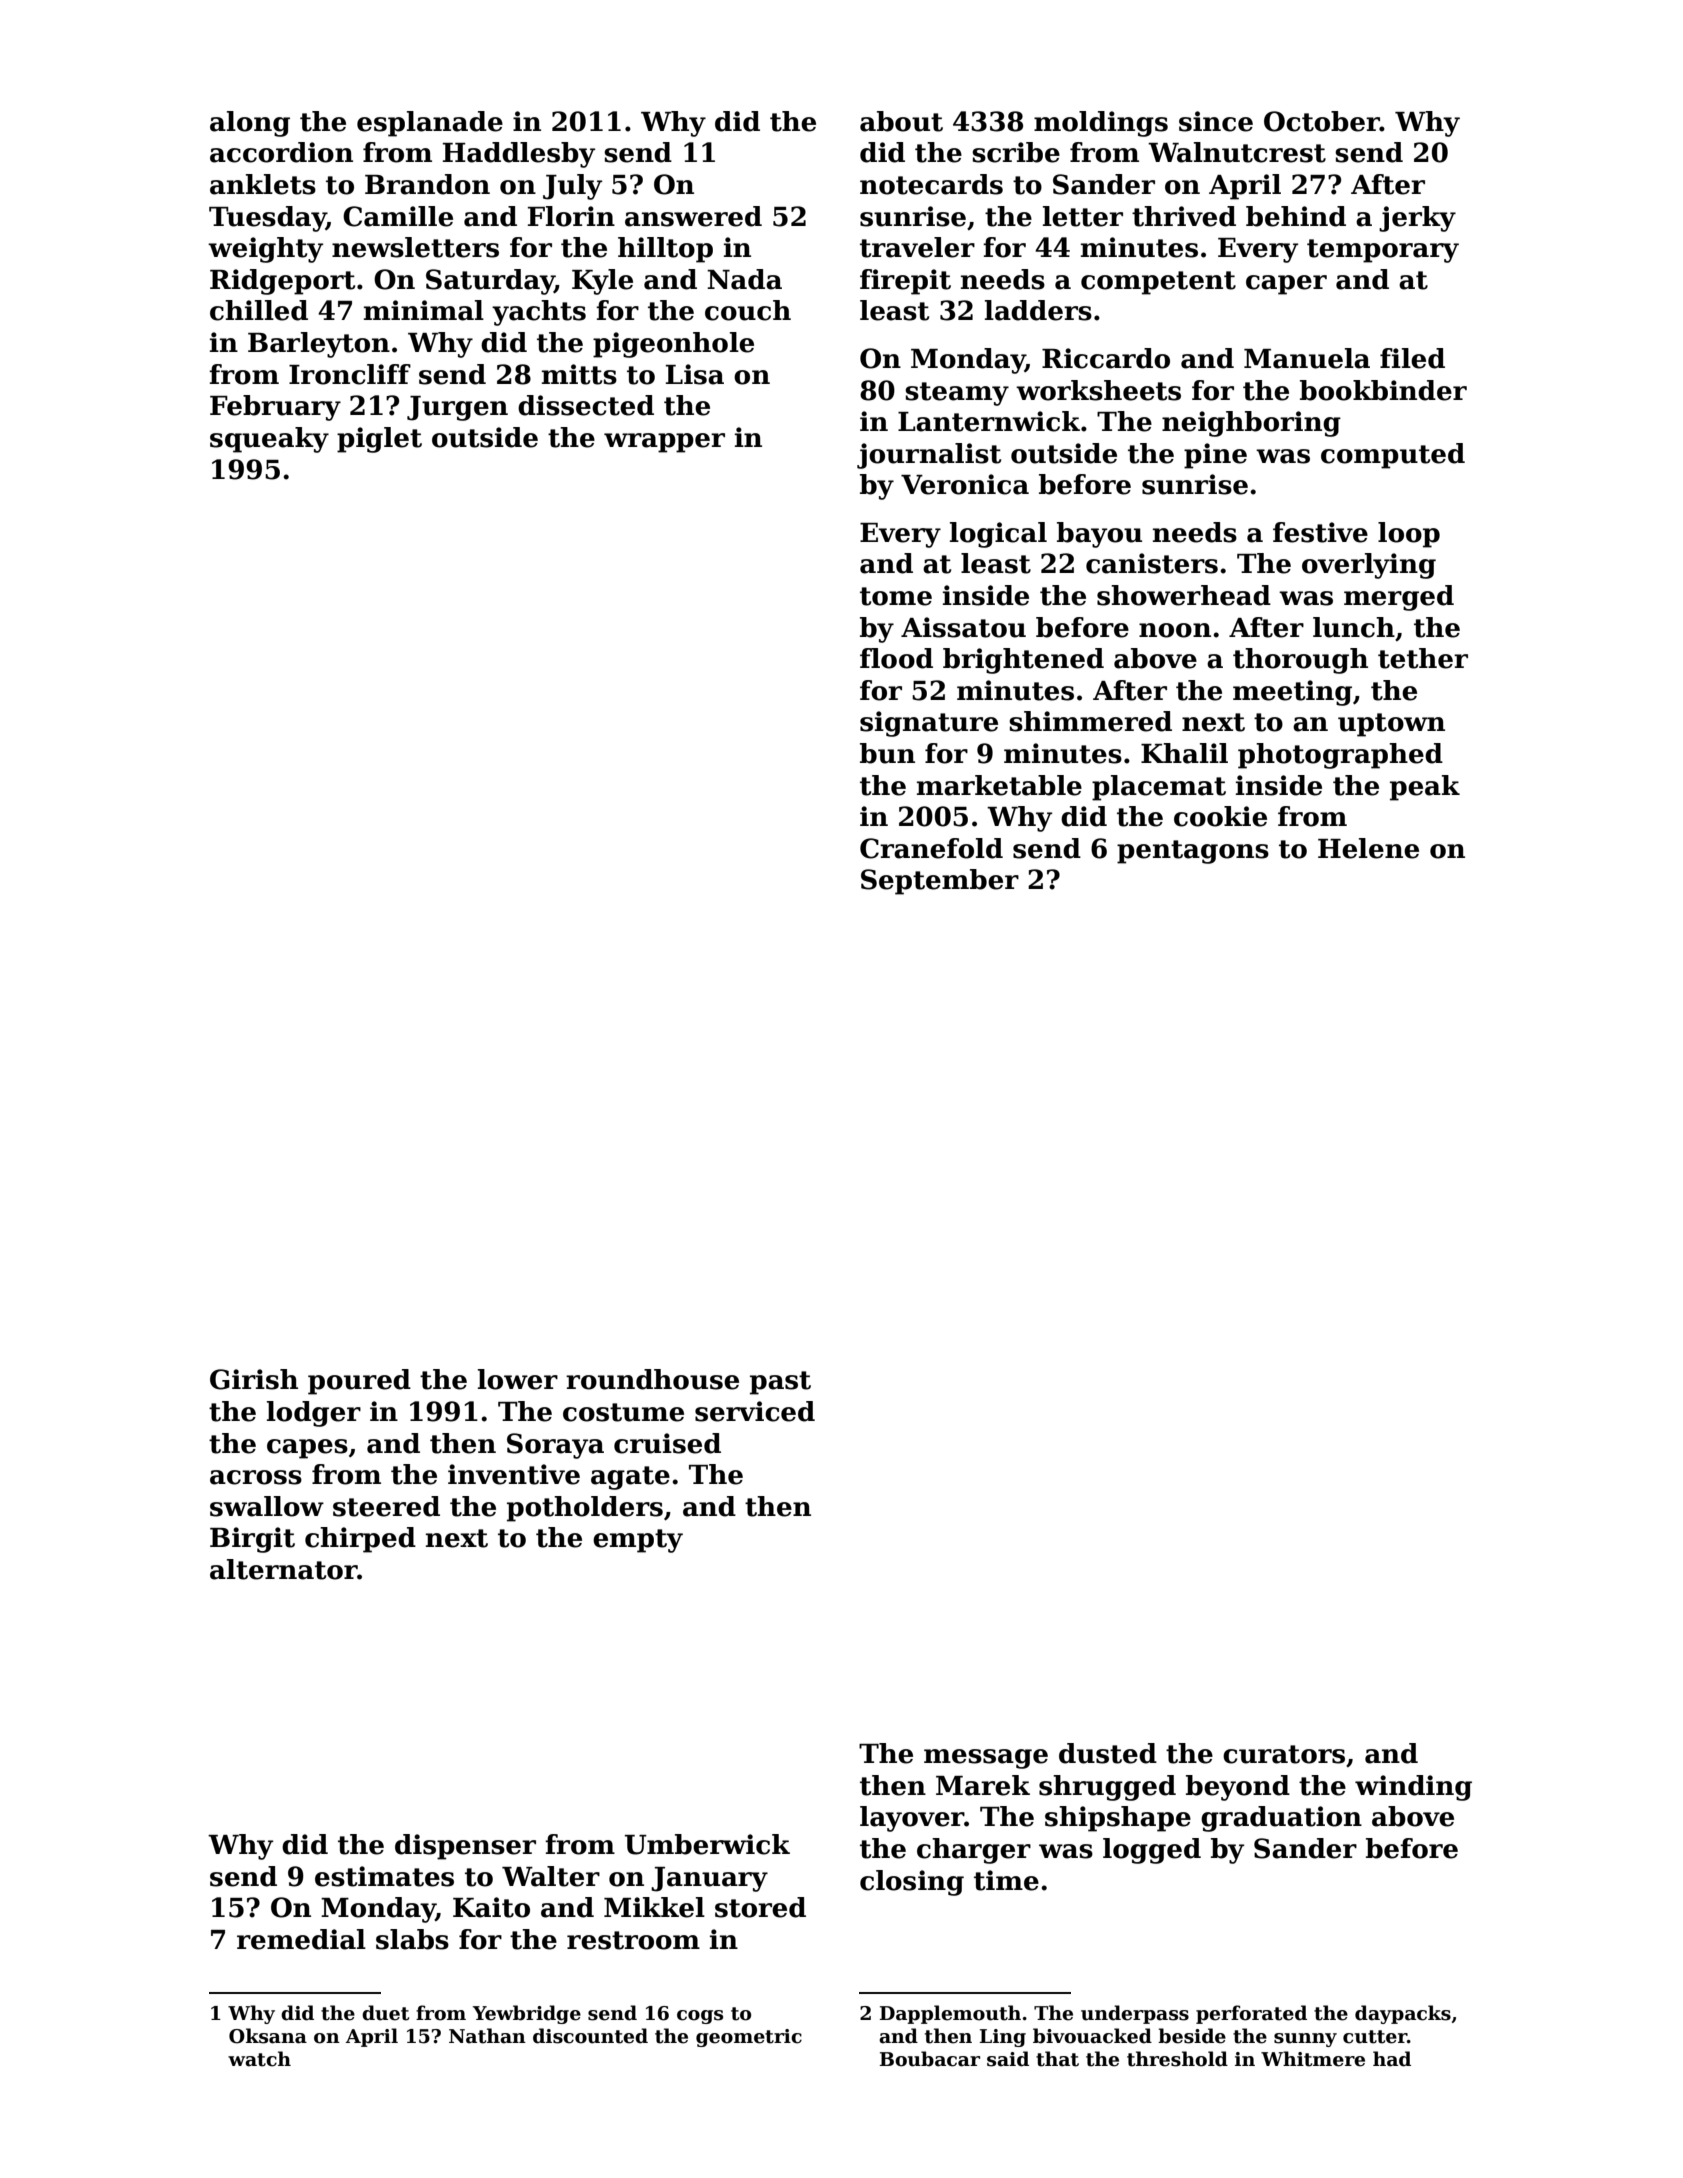 This screenshot has height=2178, width=1683. Describe the element at coordinates (780, 1383) in the screenshot. I see `past` at that location.
